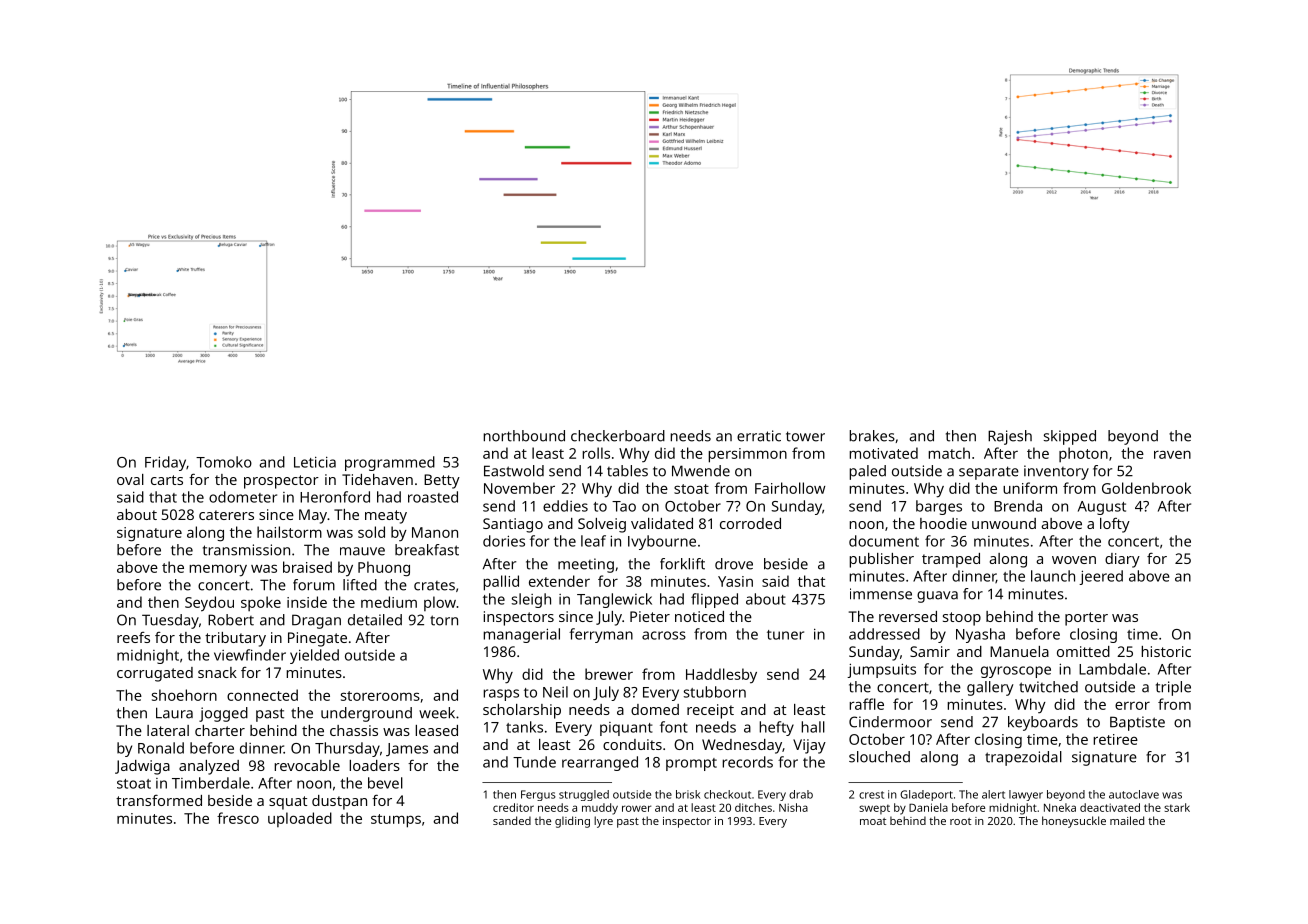 The width and height of the screenshot is (1308, 924). What do you see at coordinates (586, 565) in the screenshot?
I see `meeting` at bounding box center [586, 565].
